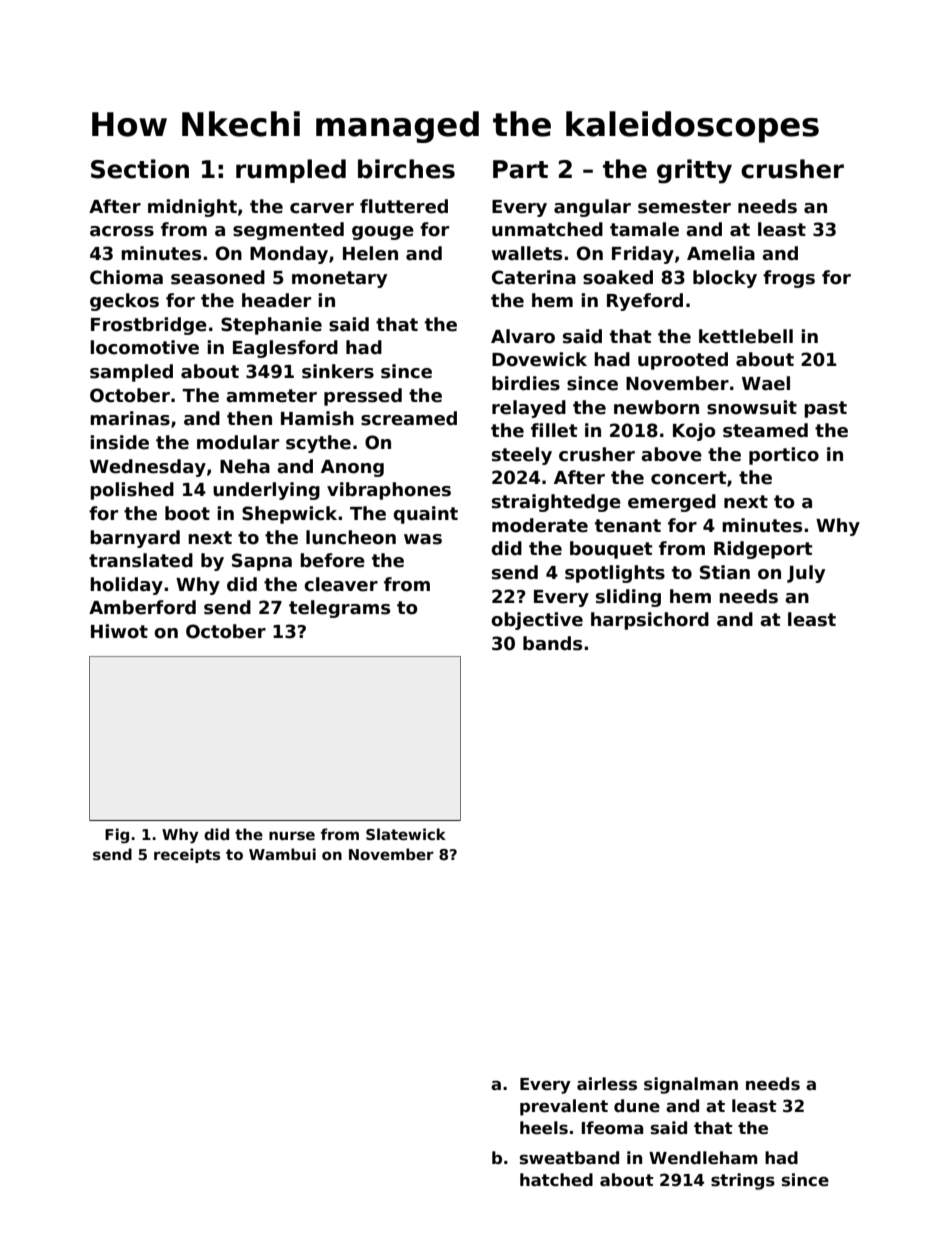 This page has width=952, height=1233. Describe the element at coordinates (556, 1180) in the page. I see `hatched` at that location.
